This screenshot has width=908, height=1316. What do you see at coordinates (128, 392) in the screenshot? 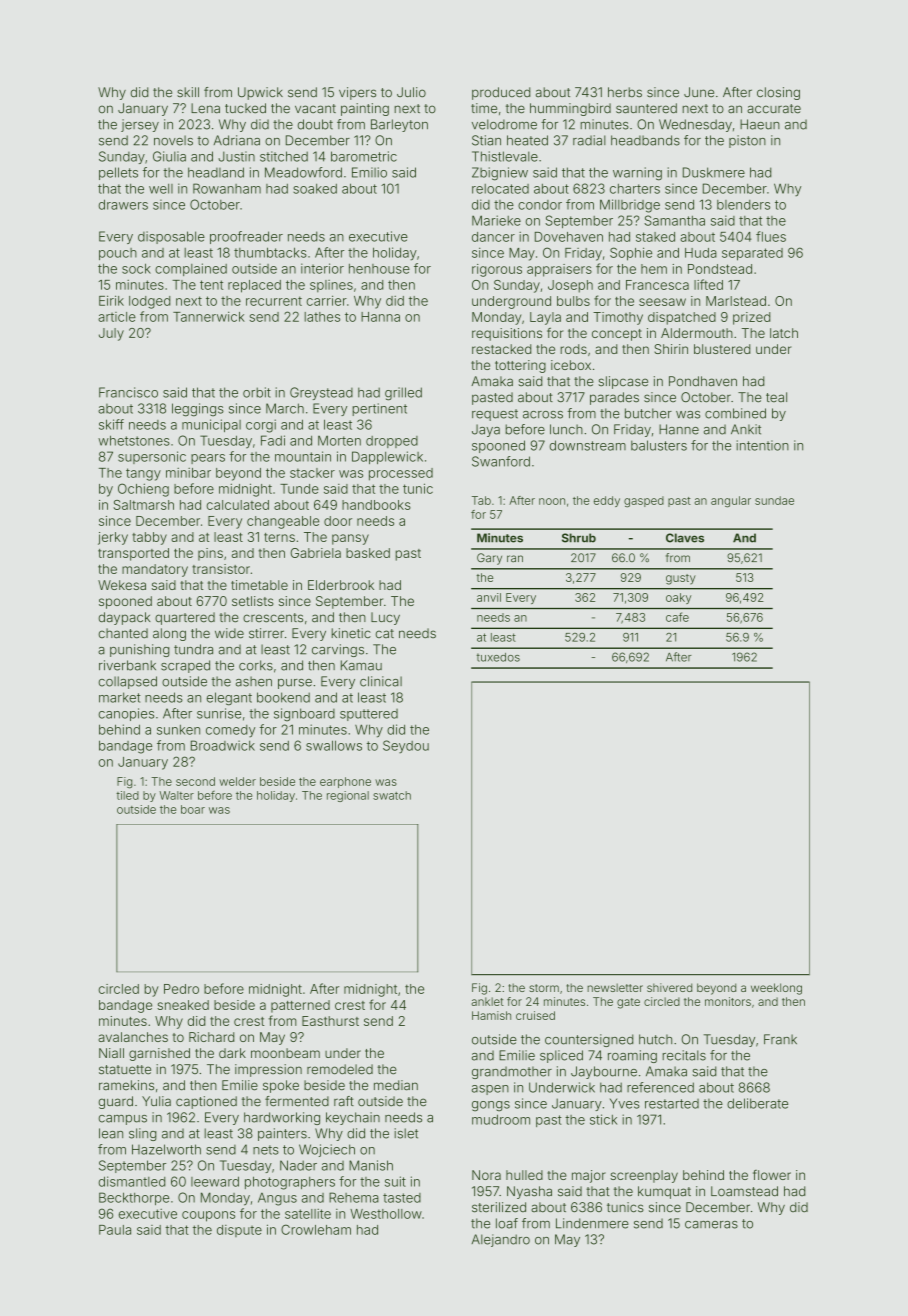
I see `Francisco` at bounding box center [128, 392].
